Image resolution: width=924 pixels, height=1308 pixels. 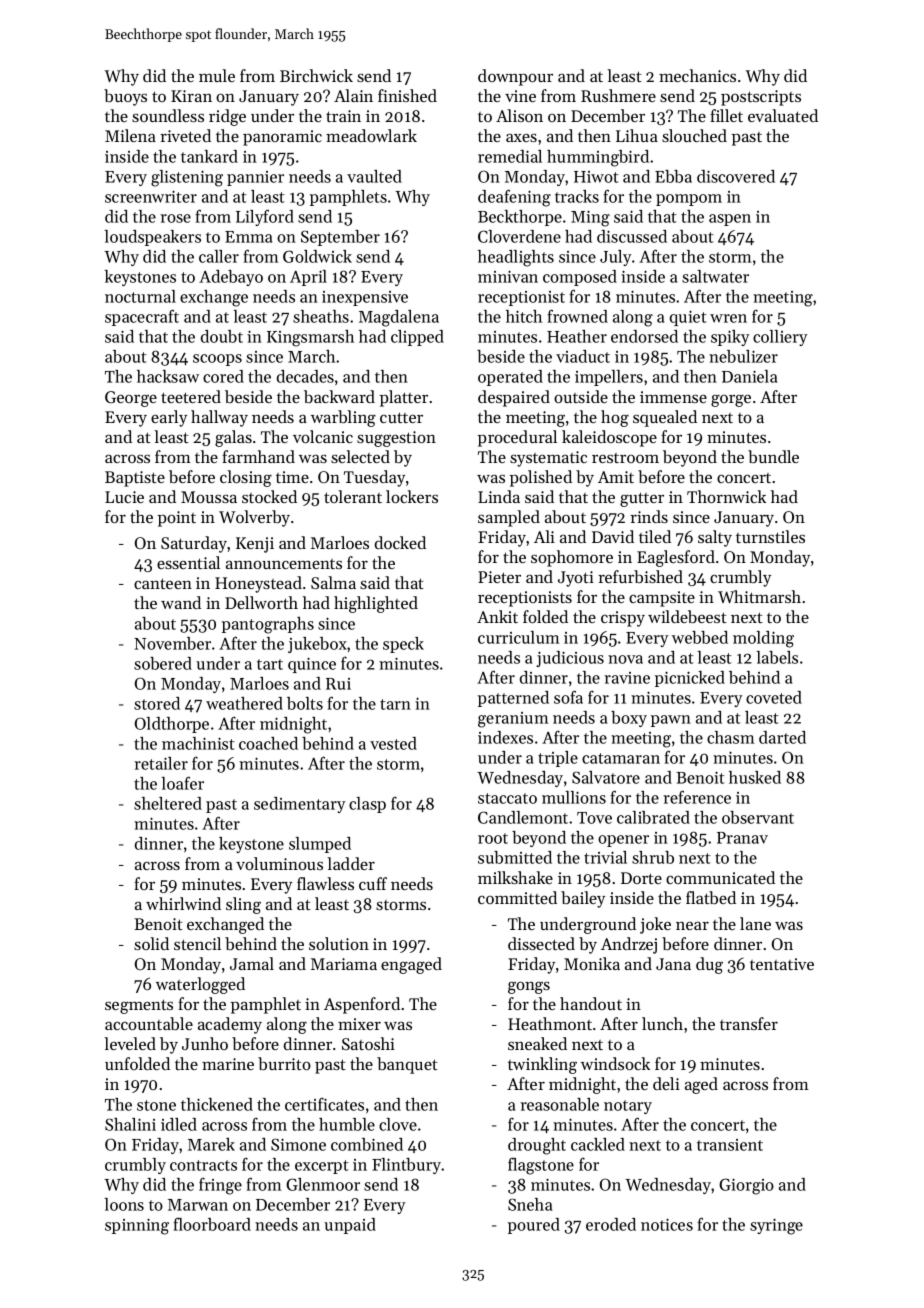 What do you see at coordinates (780, 338) in the document?
I see `colliery` at bounding box center [780, 338].
